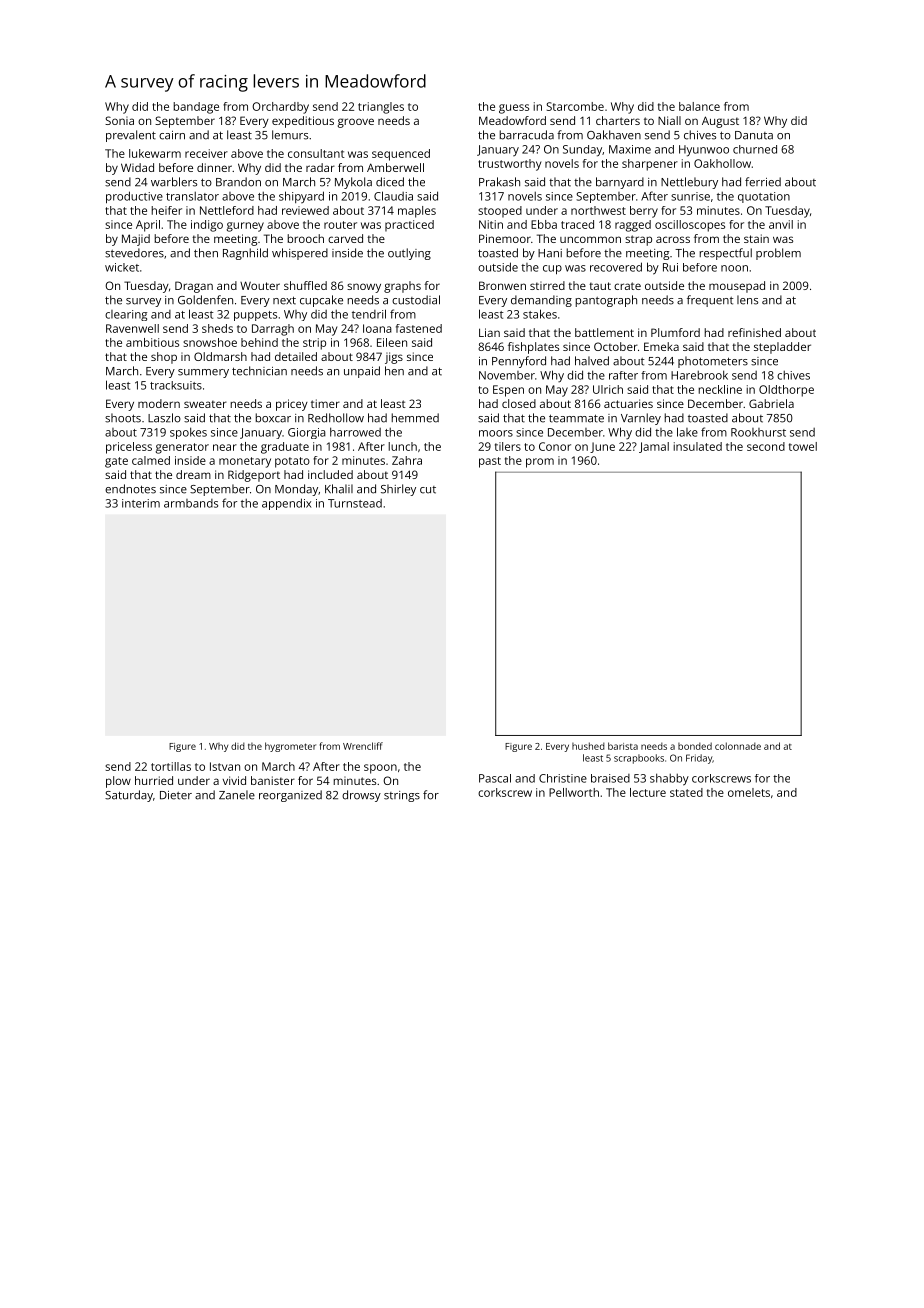 The image size is (924, 1308). I want to click on strings, so click(402, 796).
